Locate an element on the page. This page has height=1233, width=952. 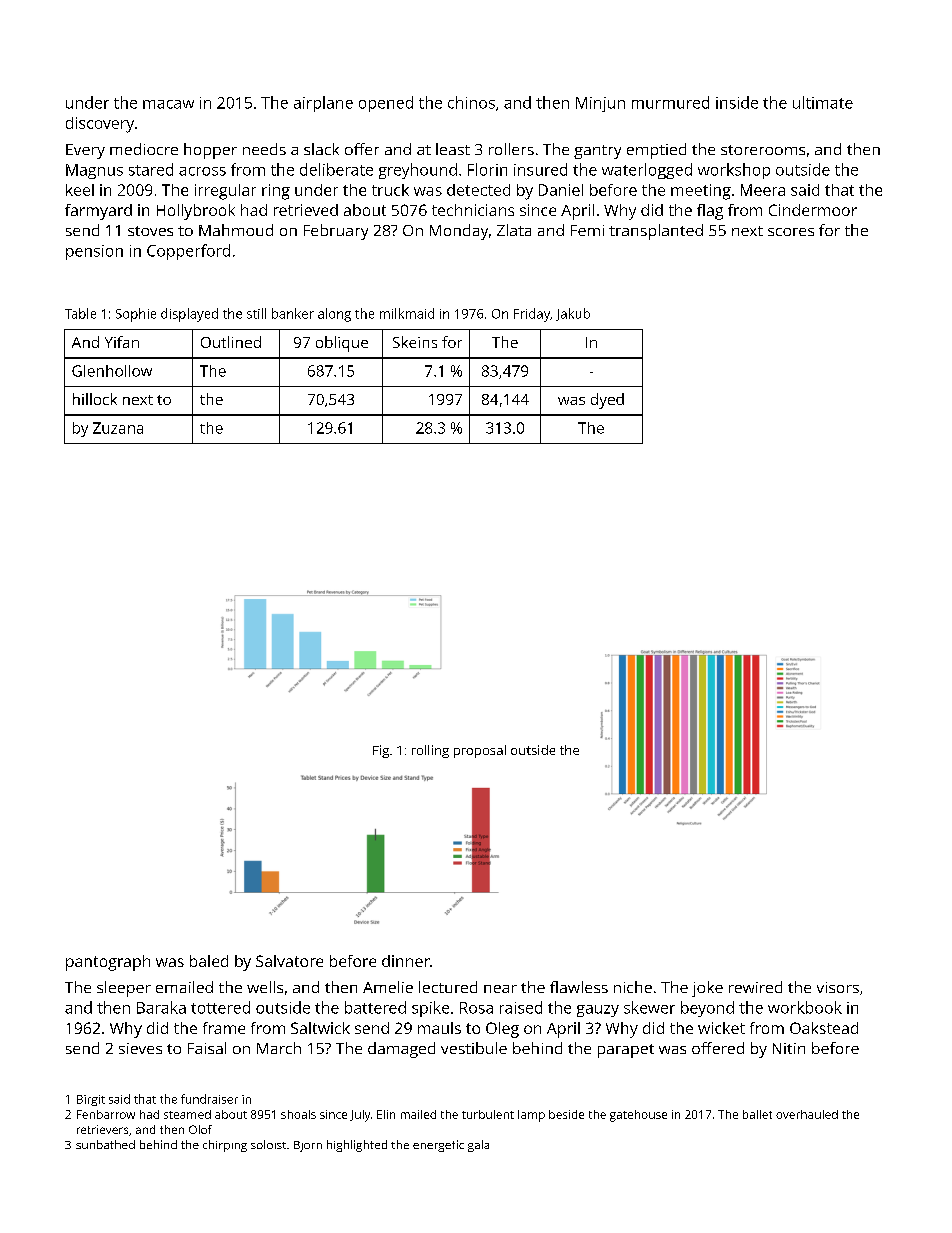
Yifan is located at coordinates (122, 342).
